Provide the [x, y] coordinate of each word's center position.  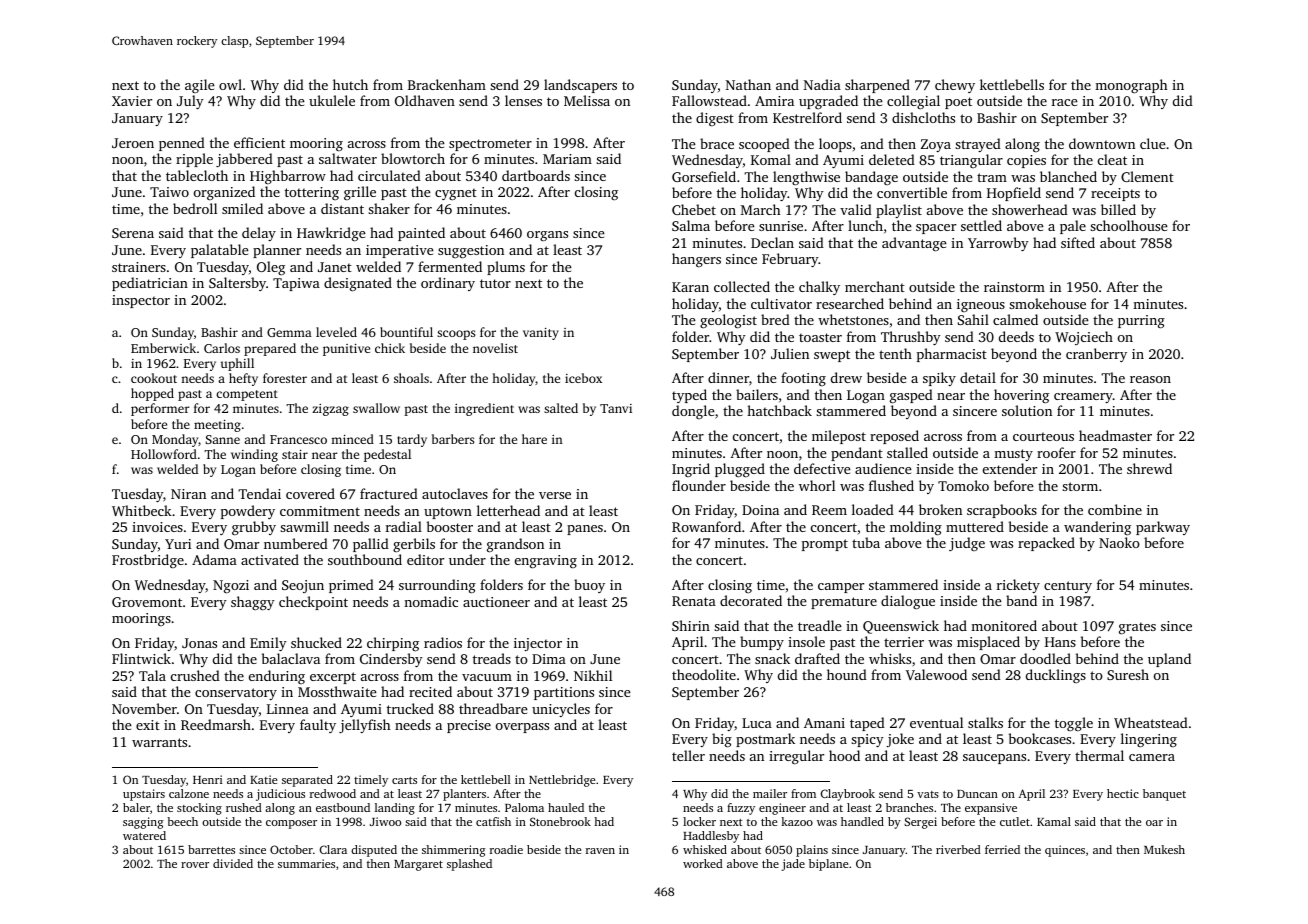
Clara [333, 849]
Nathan [748, 84]
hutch [350, 84]
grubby [254, 528]
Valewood [936, 674]
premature [844, 603]
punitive [346, 350]
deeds [1016, 336]
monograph [1131, 86]
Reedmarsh [216, 724]
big [722, 740]
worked [703, 863]
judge [967, 544]
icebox [583, 378]
